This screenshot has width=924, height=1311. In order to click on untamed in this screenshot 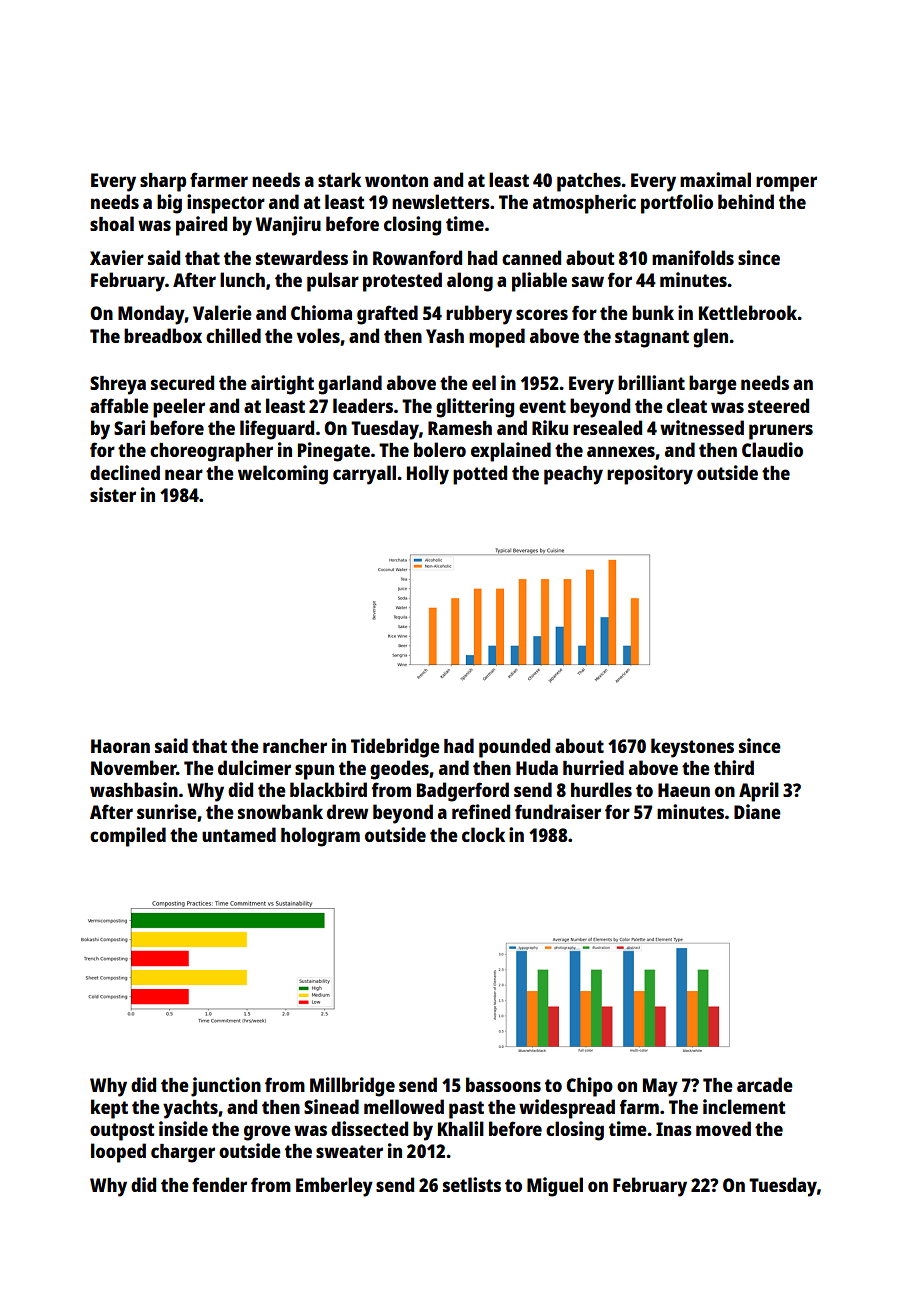, I will do `click(239, 834)`.
